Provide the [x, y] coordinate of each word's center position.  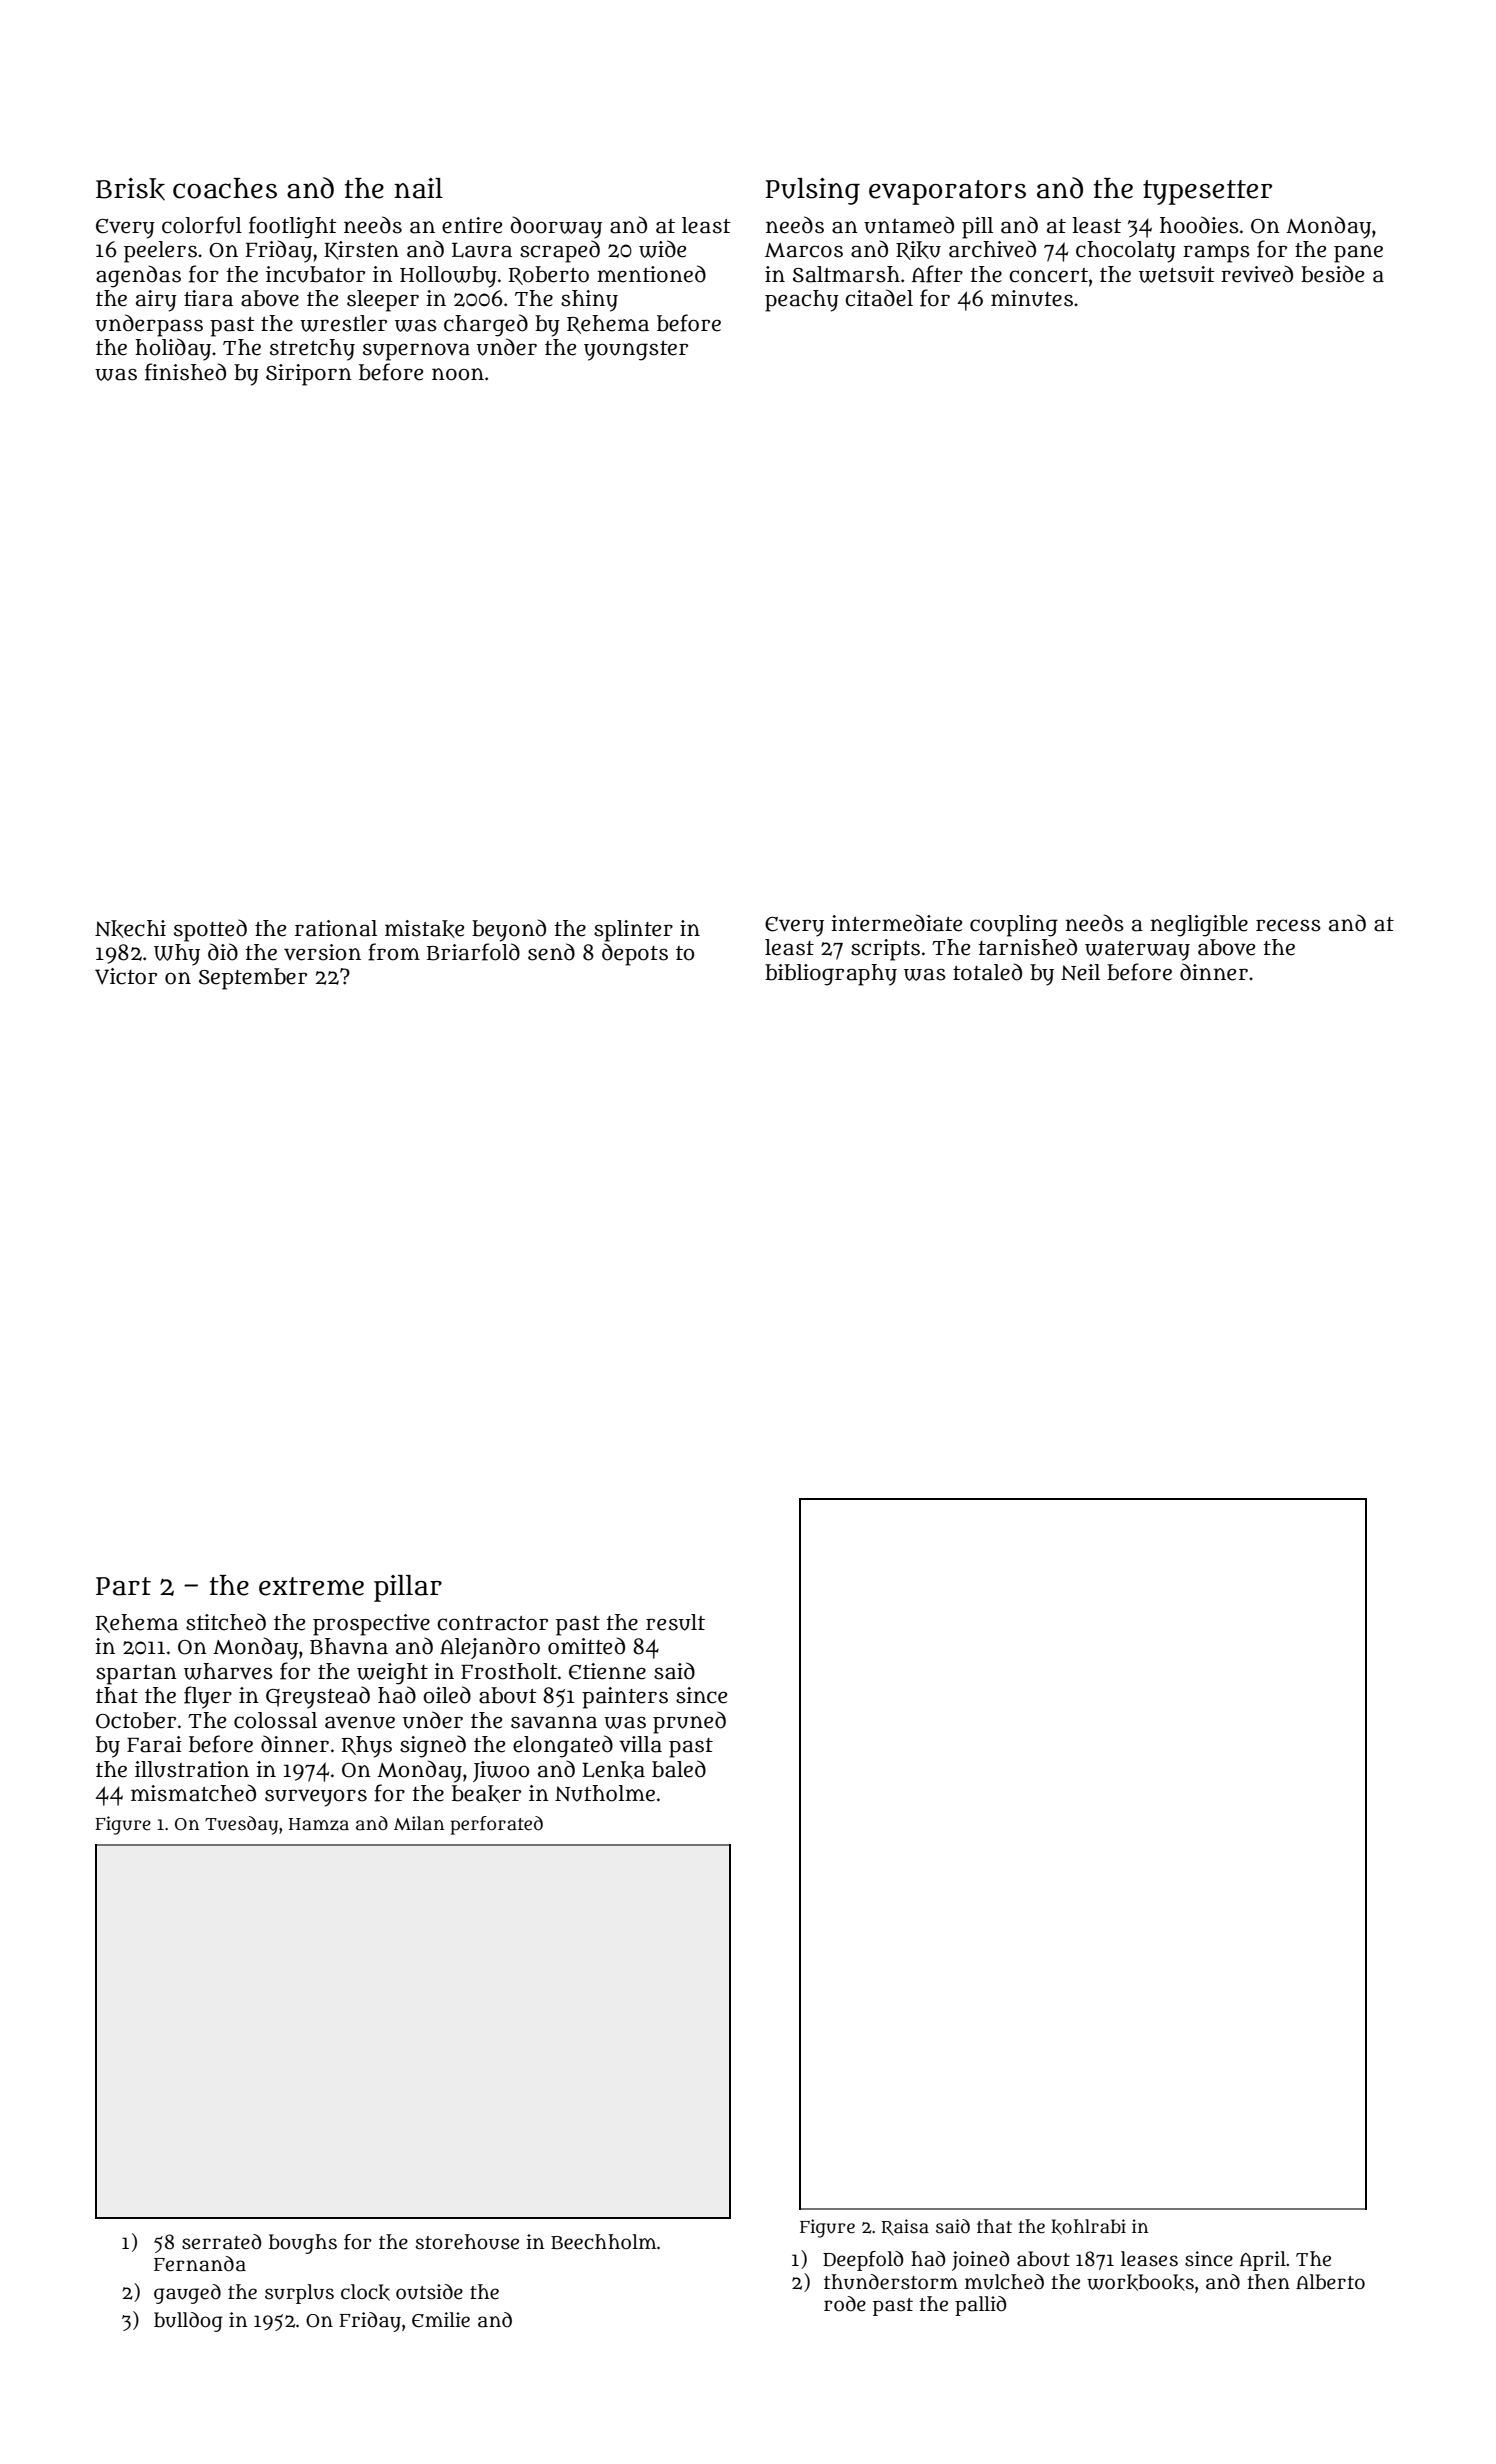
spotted [210, 930]
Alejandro [490, 1648]
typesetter [1207, 192]
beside [1332, 274]
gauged [187, 2294]
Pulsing [812, 191]
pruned [689, 1722]
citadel [879, 298]
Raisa [905, 2227]
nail [418, 188]
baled [679, 1769]
